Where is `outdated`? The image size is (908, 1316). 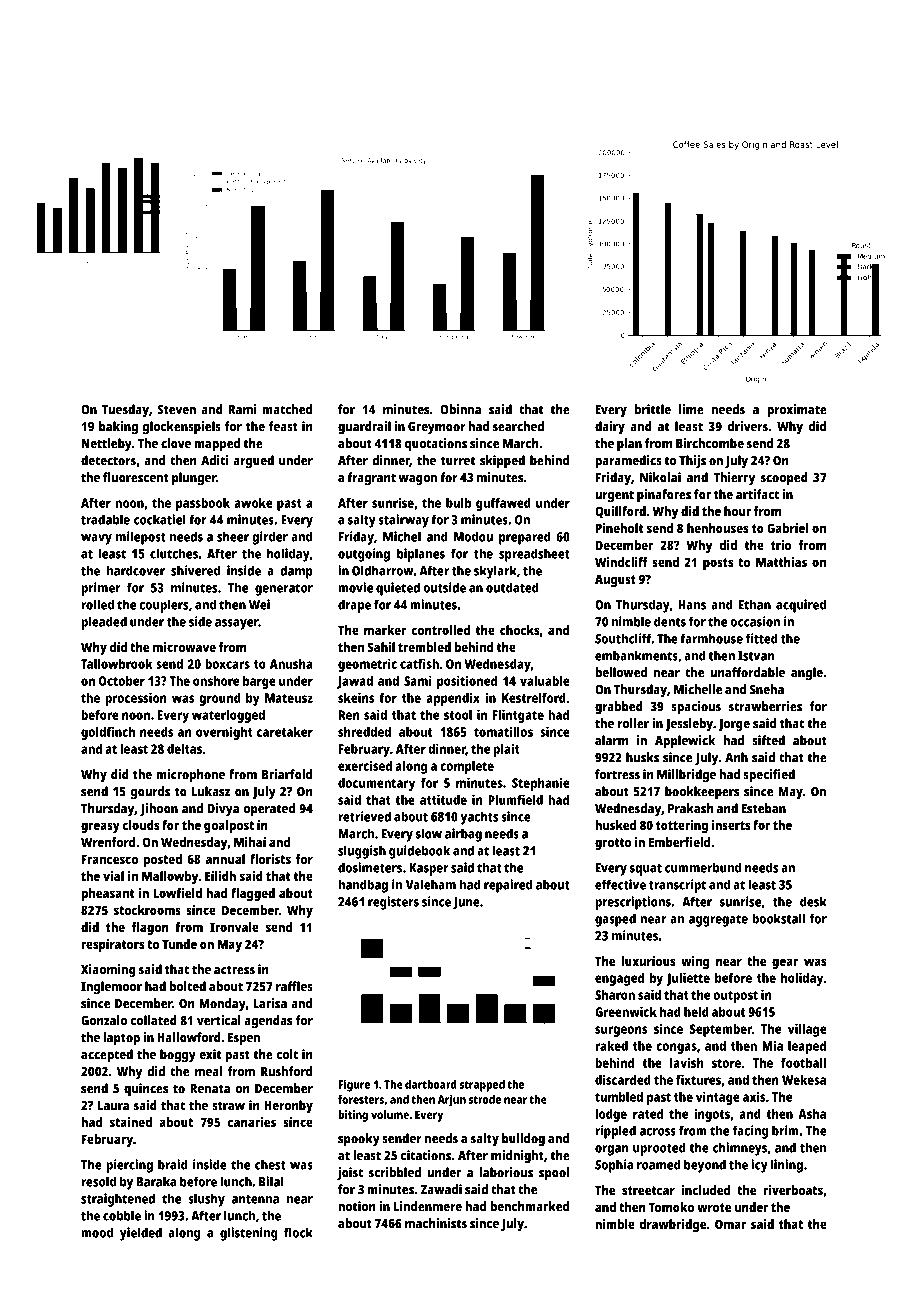
outdated is located at coordinates (512, 587).
